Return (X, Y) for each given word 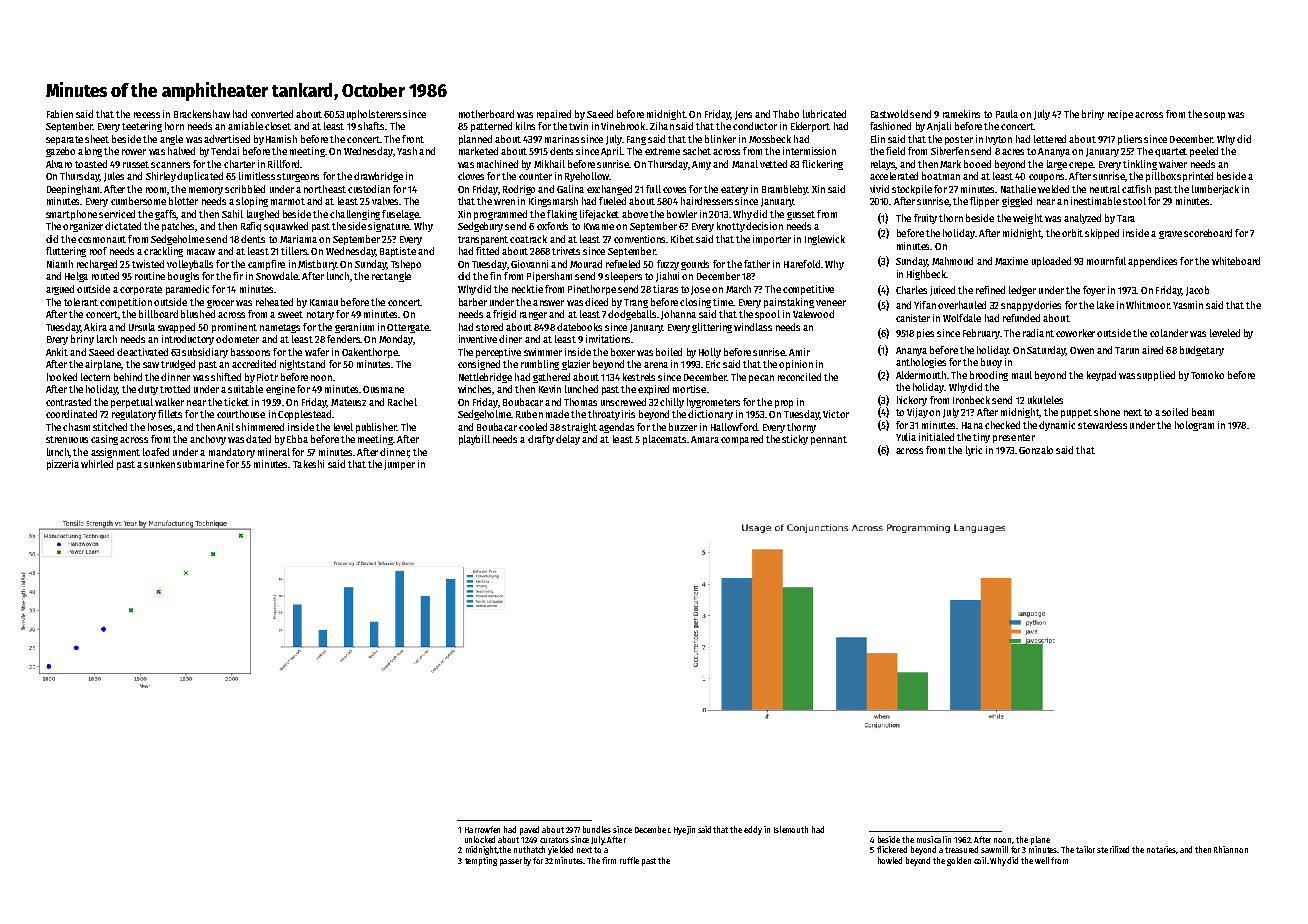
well (1042, 860)
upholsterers (374, 115)
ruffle (629, 860)
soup (1214, 116)
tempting (481, 861)
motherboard (486, 114)
